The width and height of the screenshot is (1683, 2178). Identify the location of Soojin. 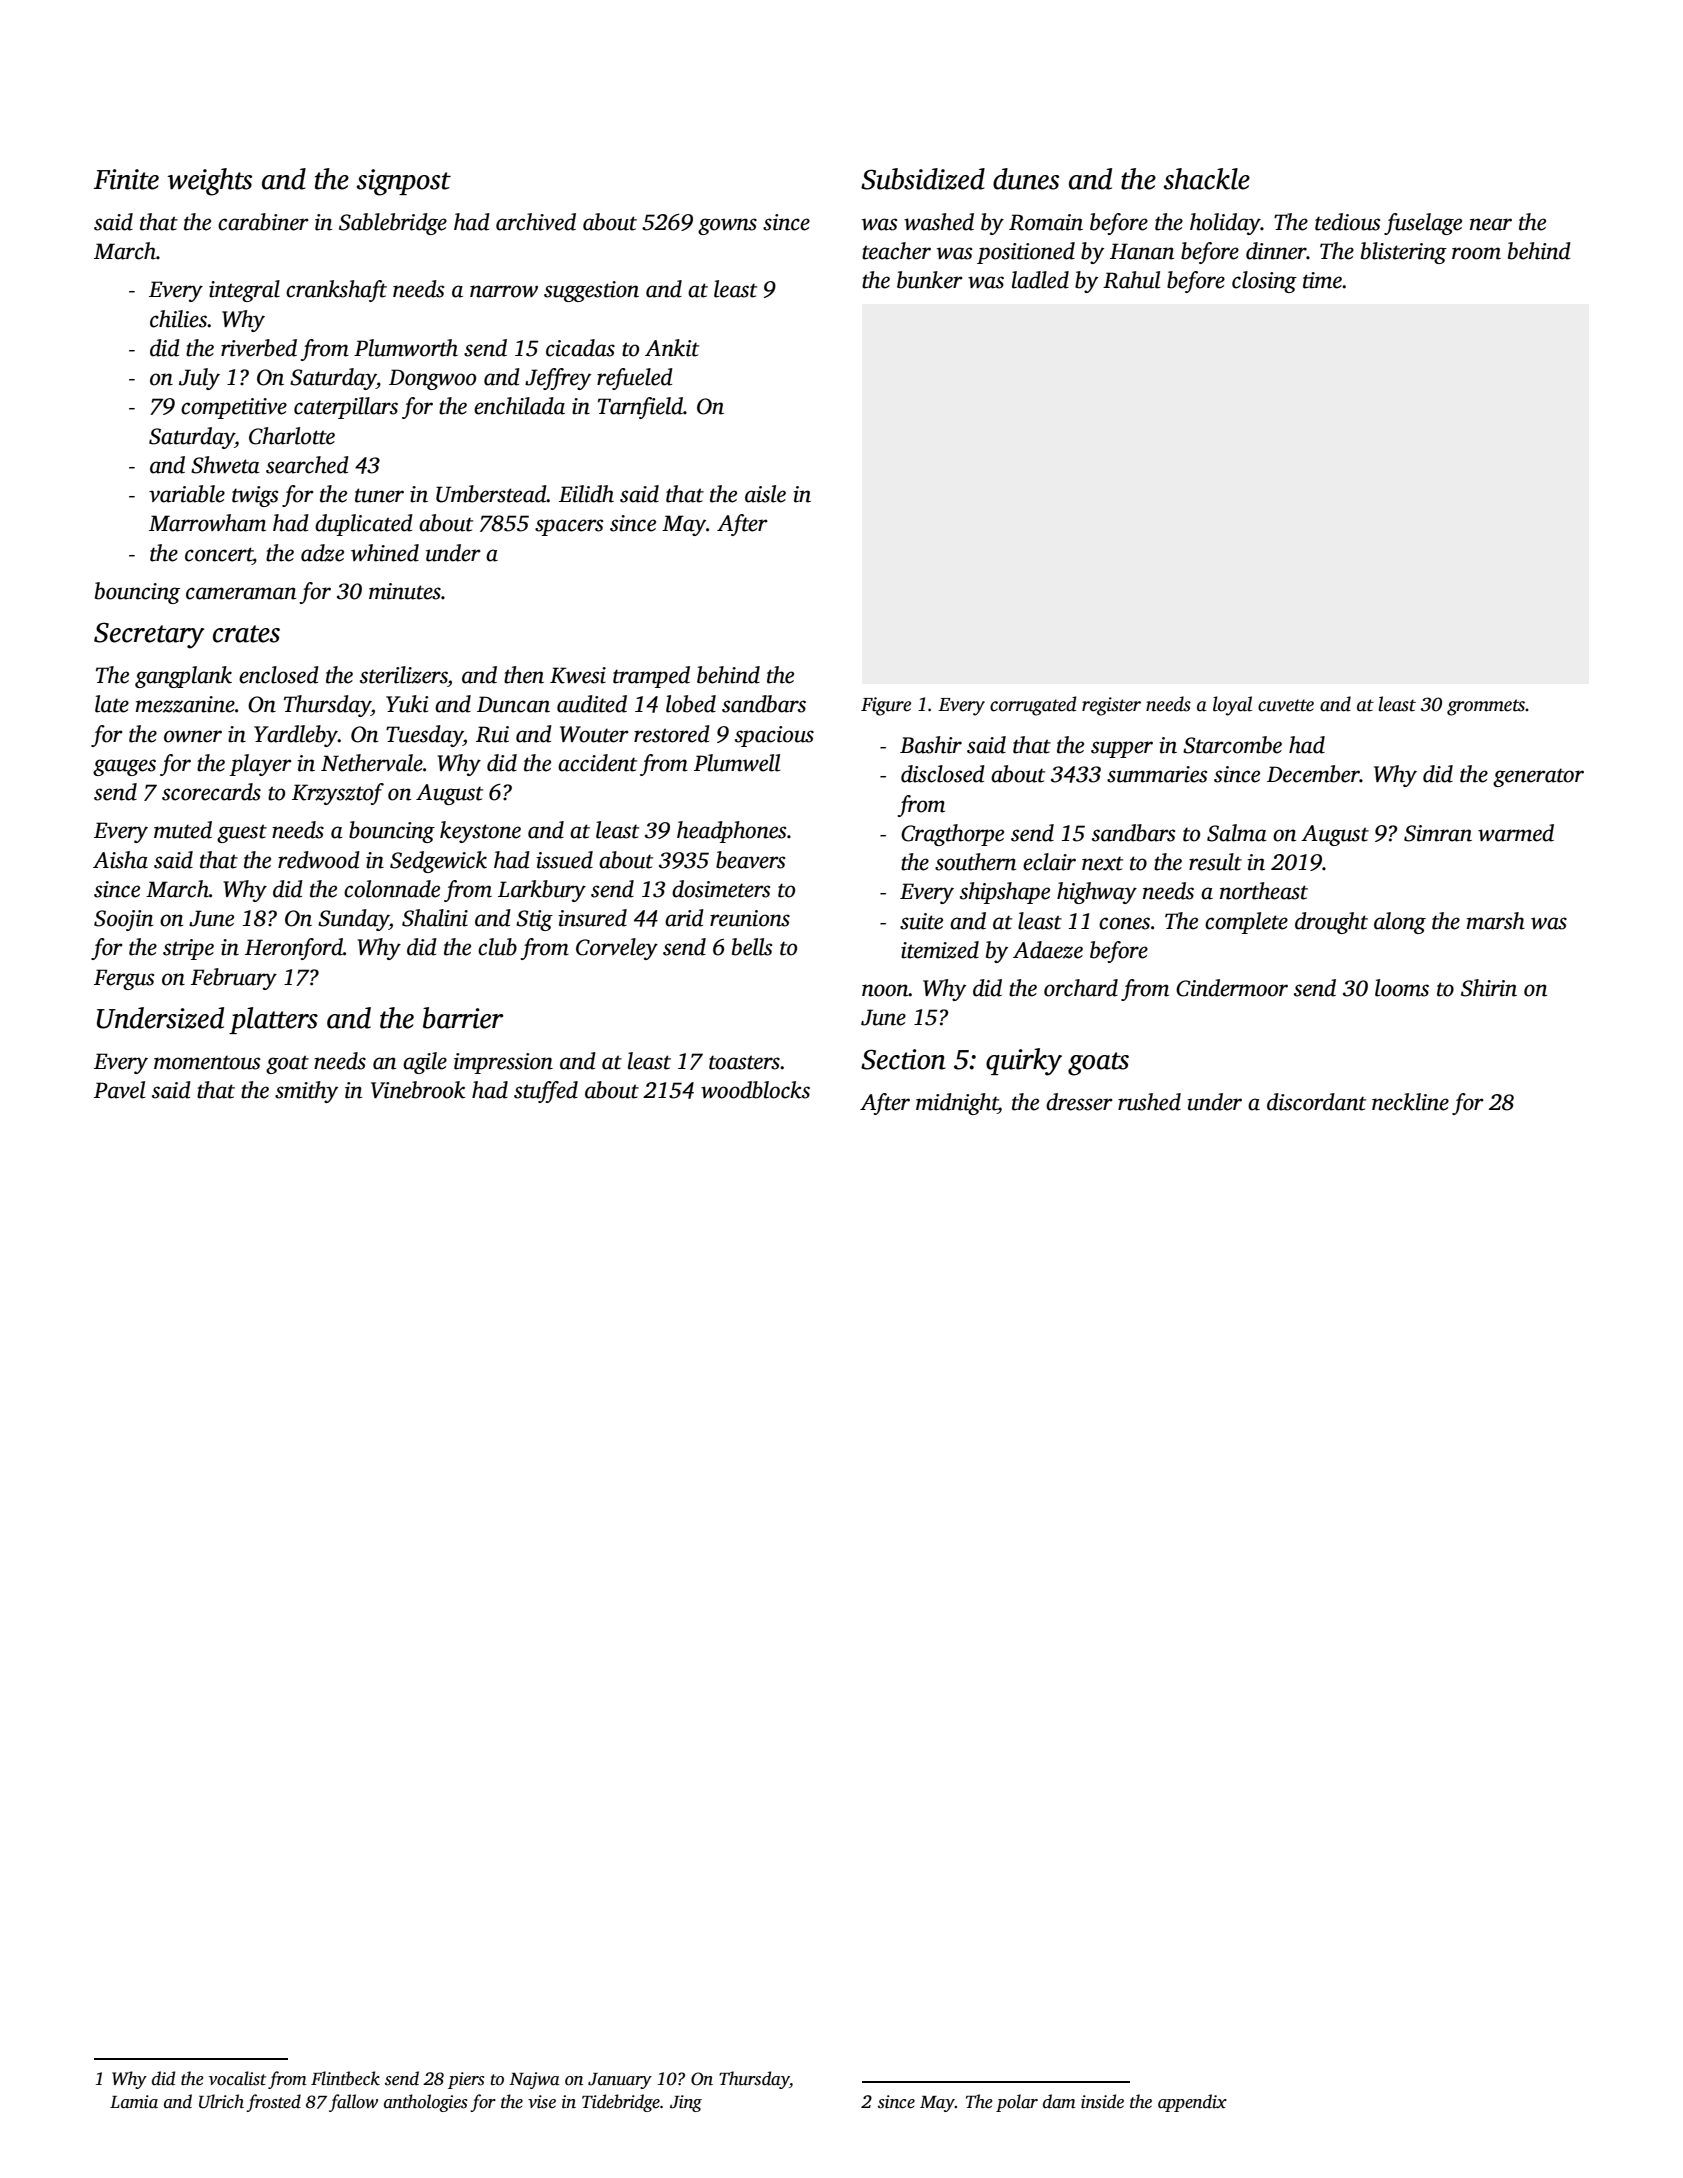
(123, 920).
